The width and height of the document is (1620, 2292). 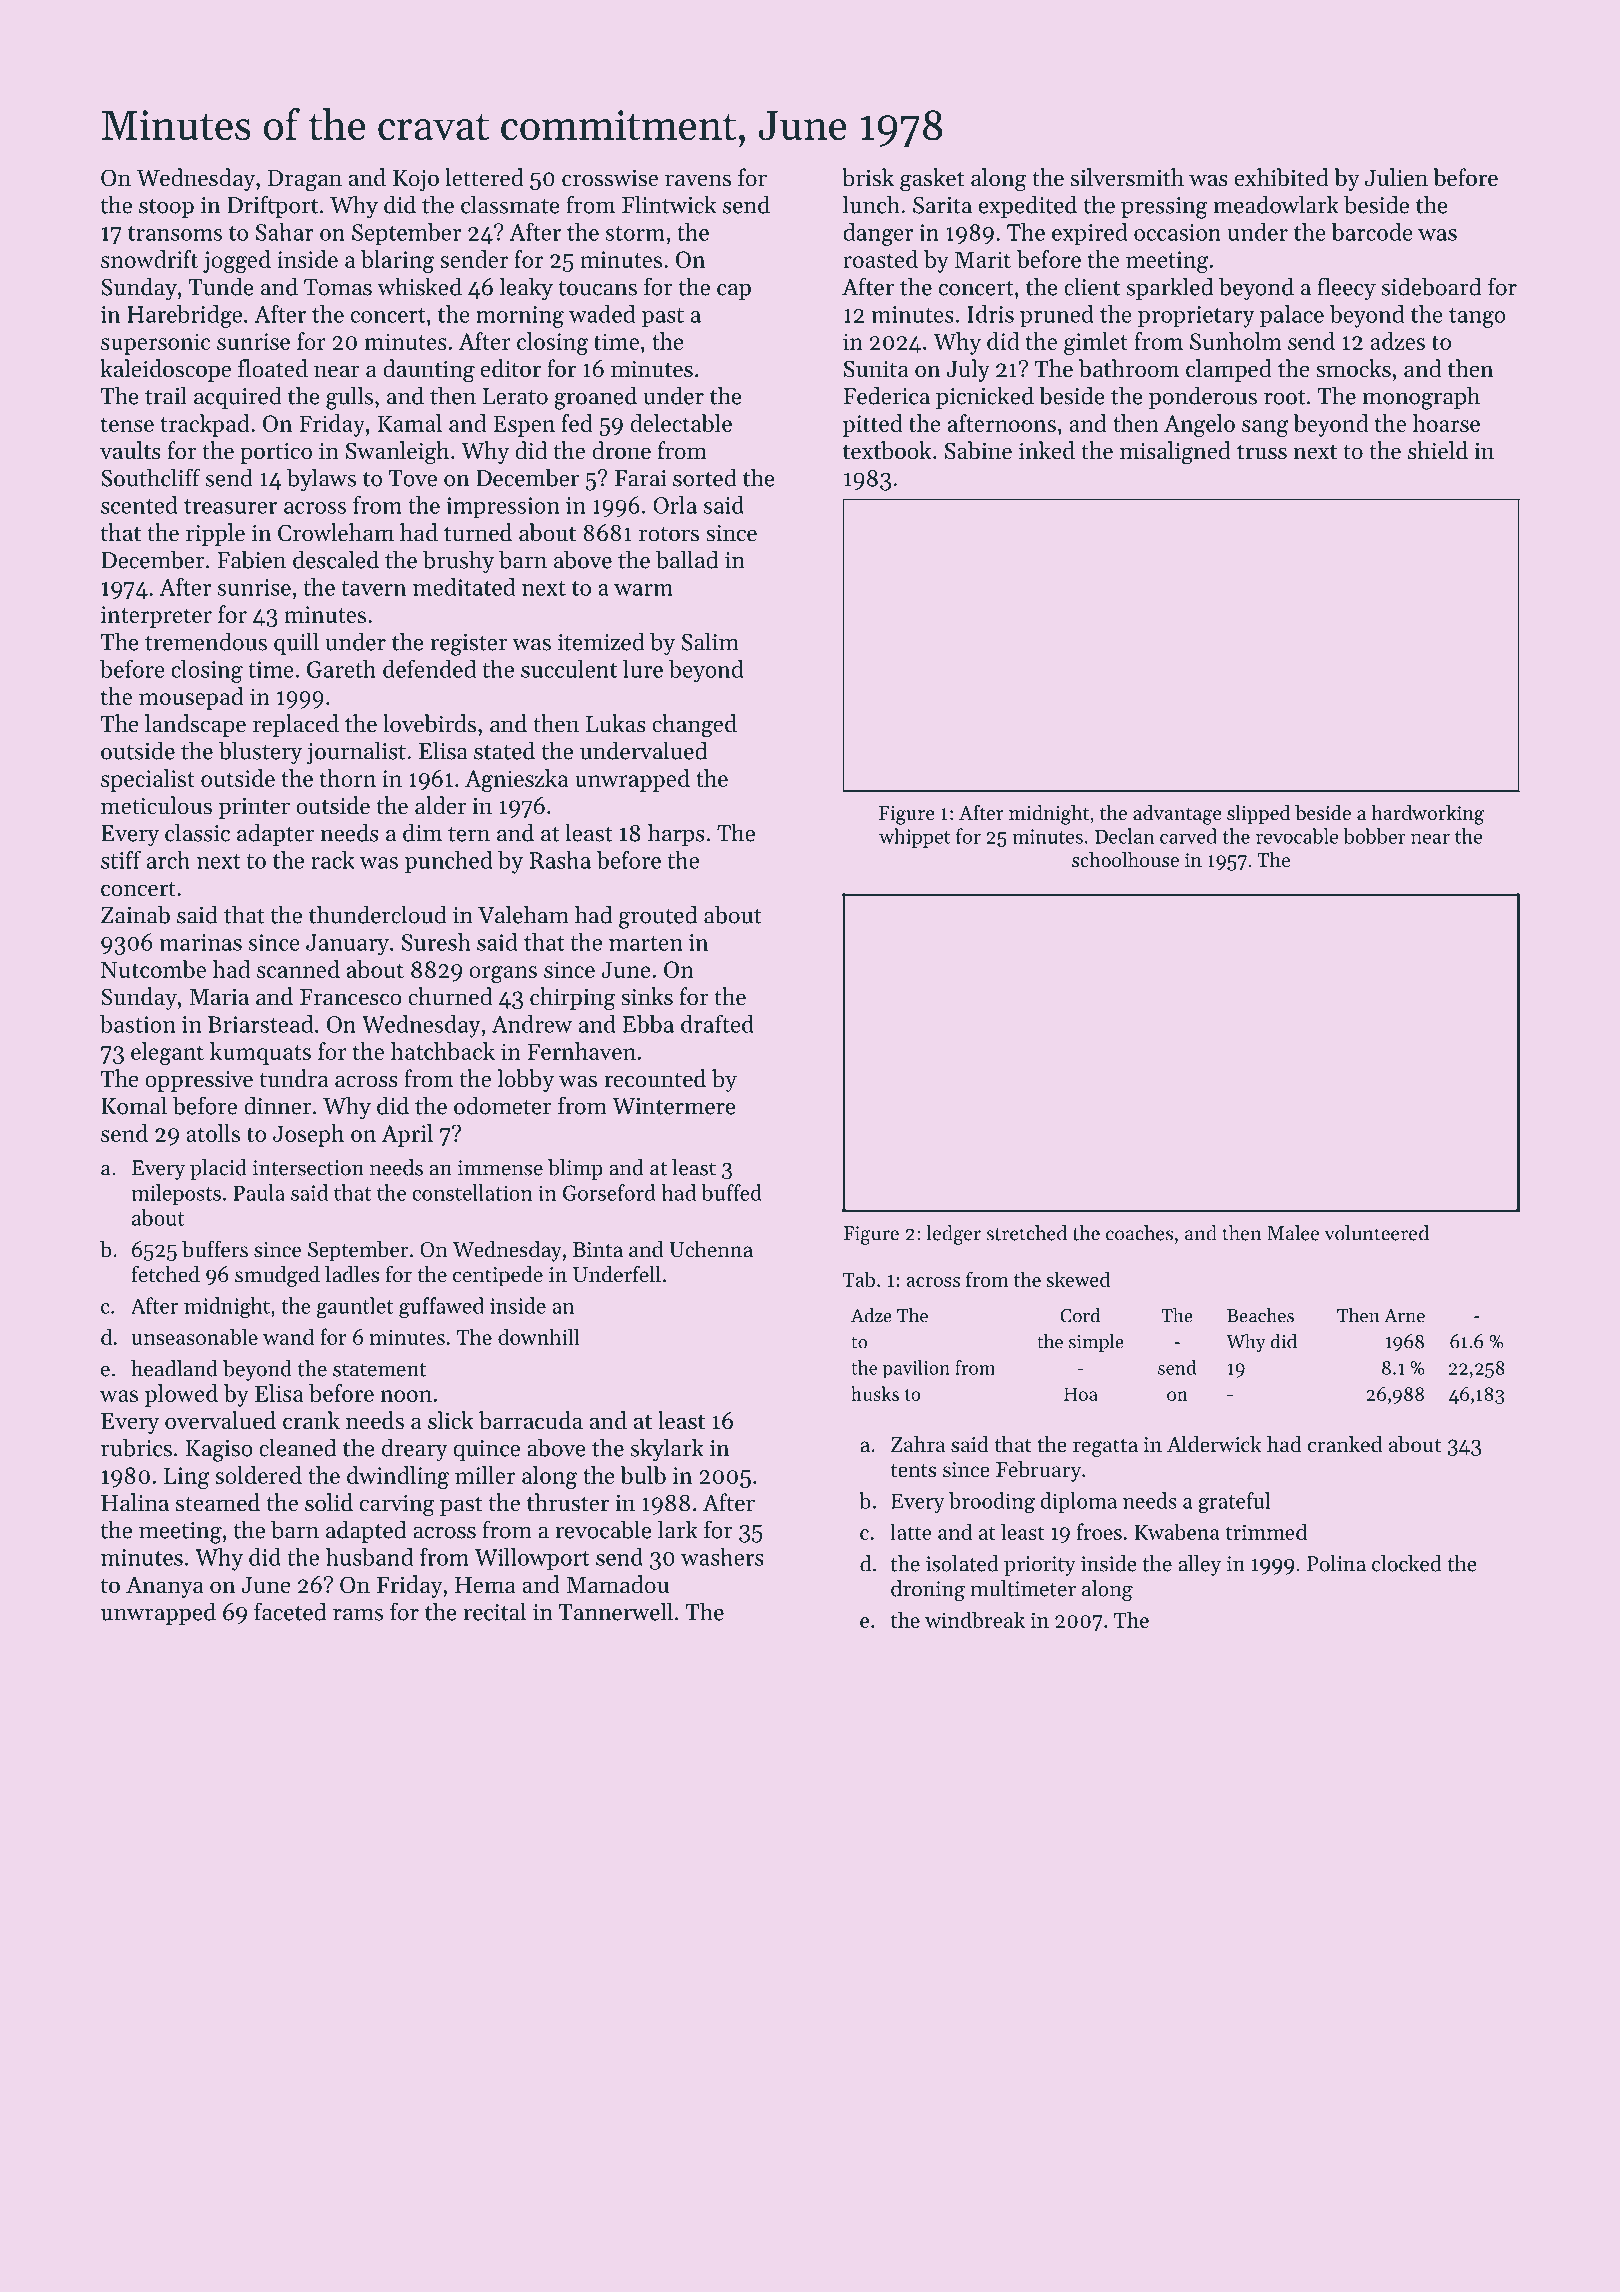 I want to click on slipped, so click(x=1258, y=814).
